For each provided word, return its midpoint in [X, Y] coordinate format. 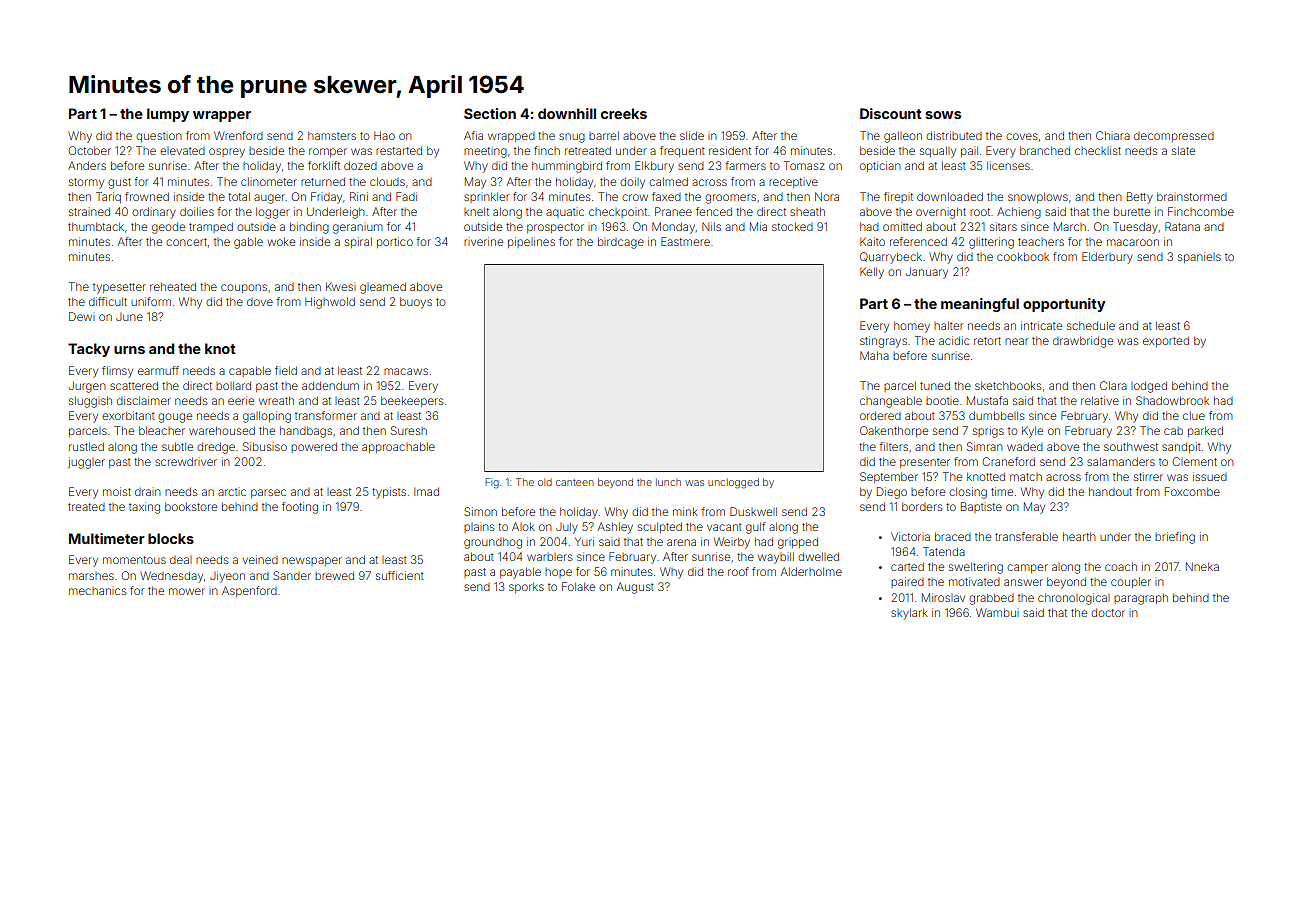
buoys [416, 303]
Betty [1140, 198]
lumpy [168, 115]
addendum [330, 385]
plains [479, 528]
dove [260, 302]
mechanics [98, 591]
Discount [891, 113]
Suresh [409, 430]
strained [89, 211]
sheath [807, 211]
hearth [1079, 536]
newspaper [312, 561]
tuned [935, 385]
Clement [1194, 461]
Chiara [1113, 135]
